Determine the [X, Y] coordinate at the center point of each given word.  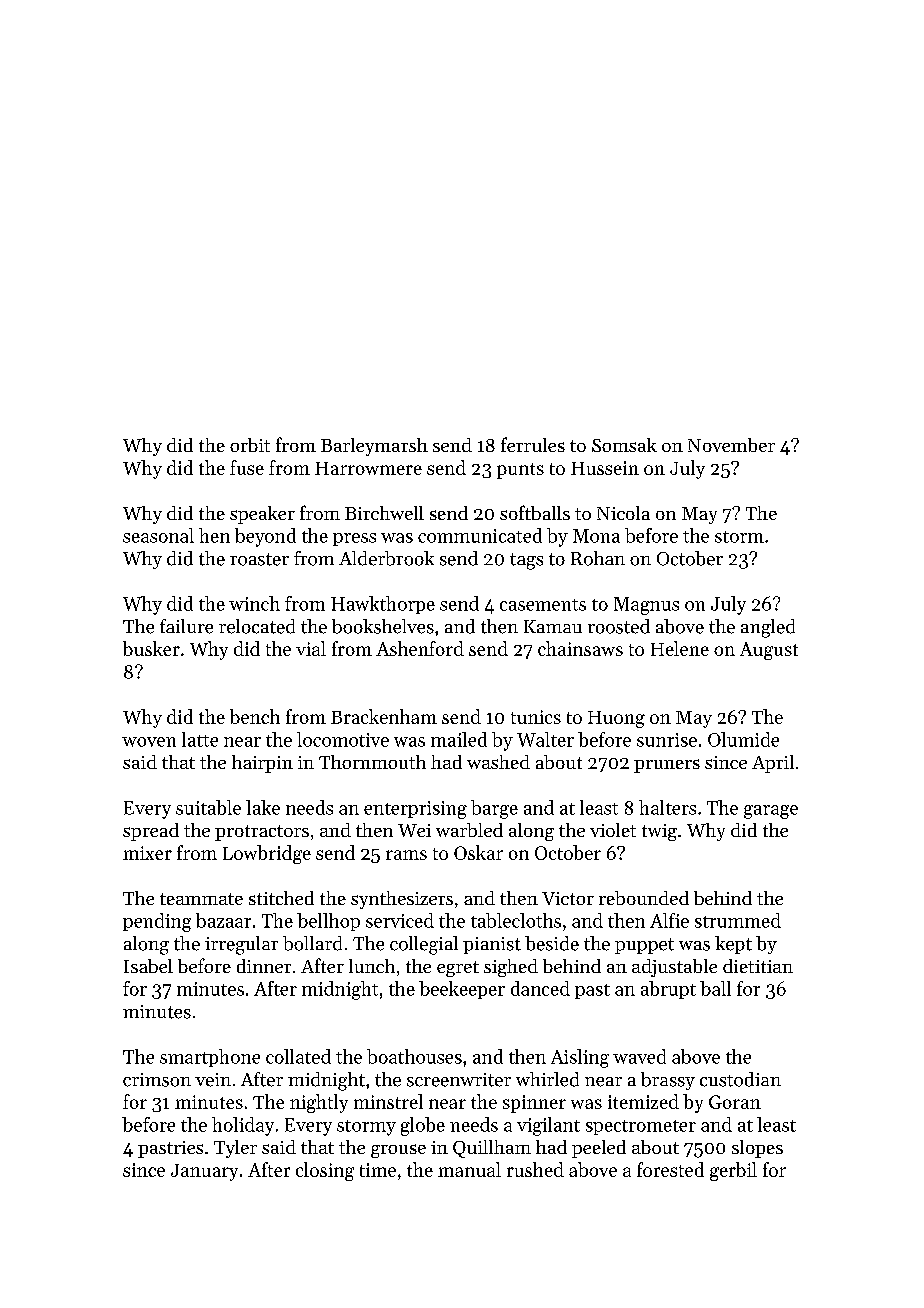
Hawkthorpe [383, 605]
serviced [400, 920]
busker [151, 648]
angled [768, 628]
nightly [319, 1103]
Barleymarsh [374, 447]
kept [733, 945]
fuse [247, 467]
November [731, 445]
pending [157, 922]
